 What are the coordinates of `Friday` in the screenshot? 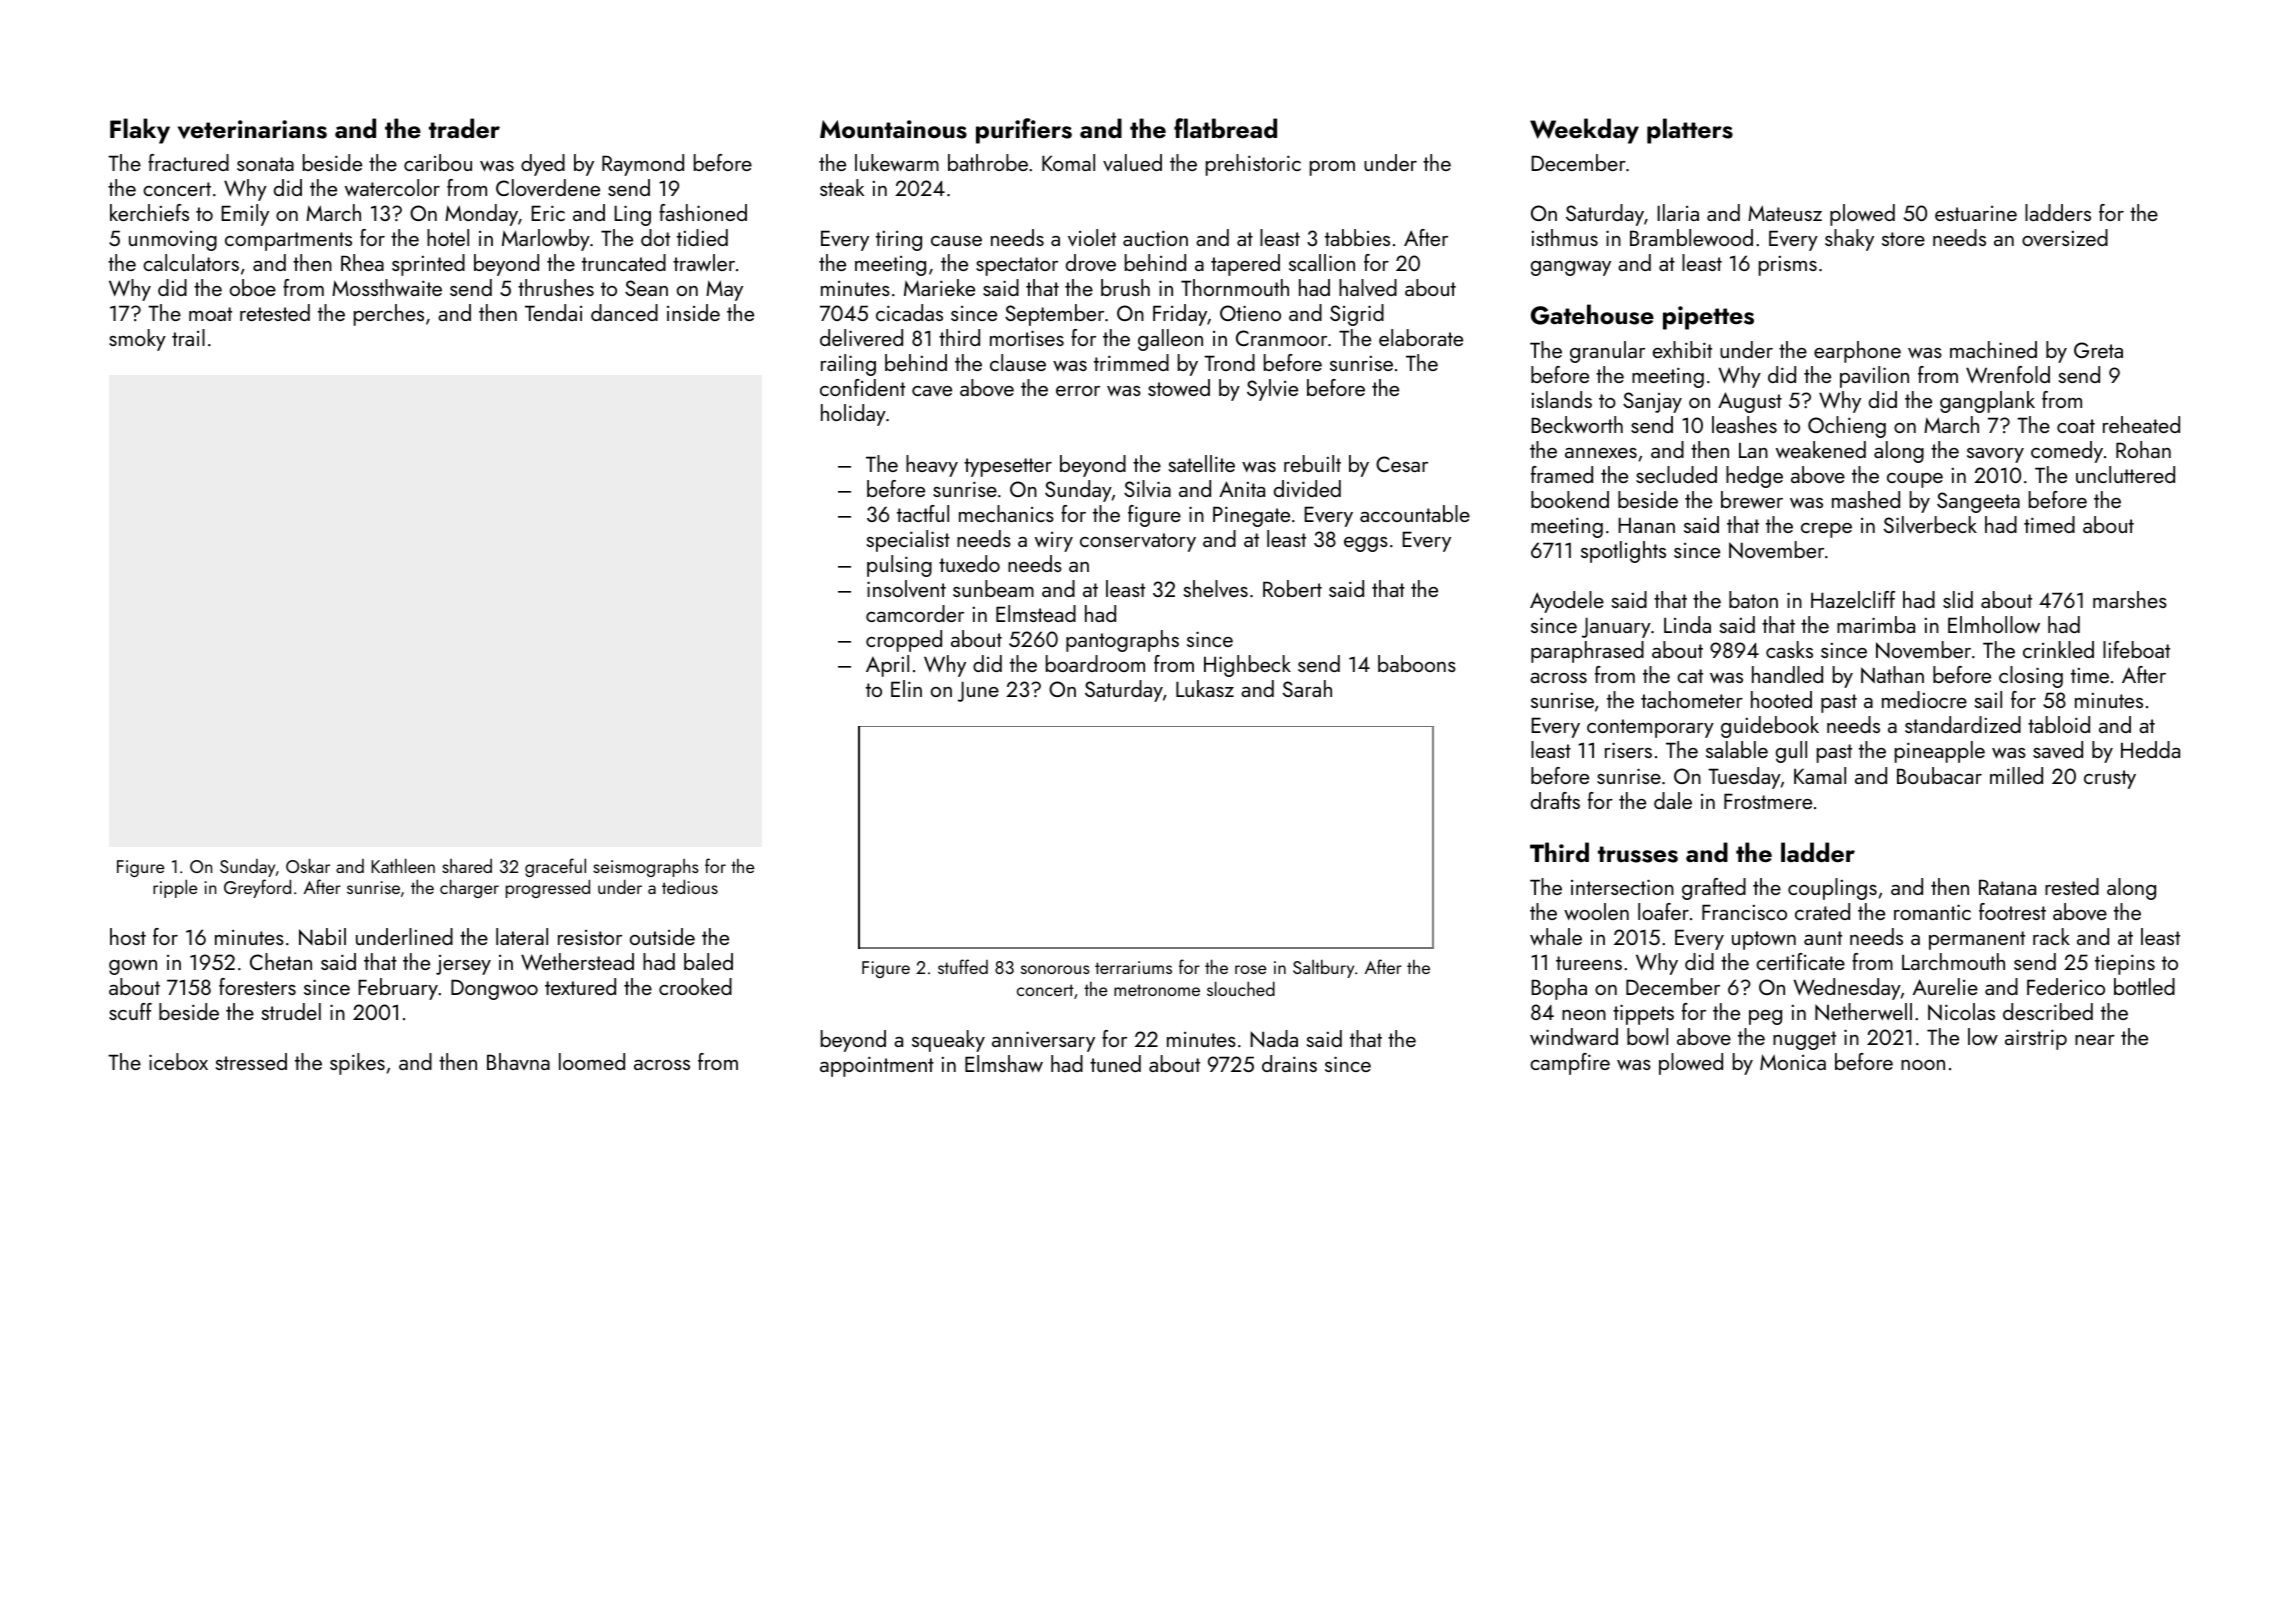 It's located at (1180, 315).
